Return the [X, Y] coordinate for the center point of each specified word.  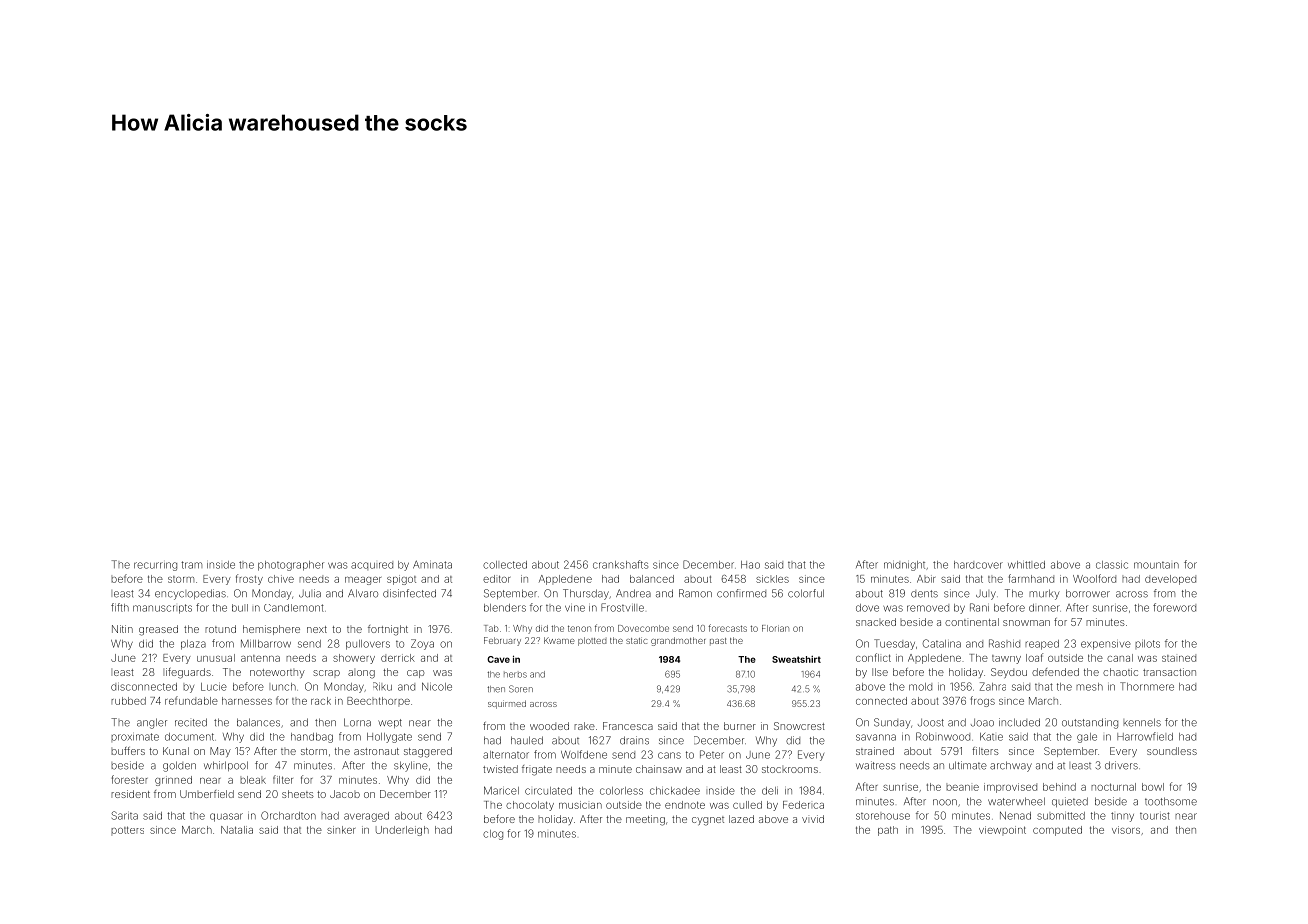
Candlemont [294, 608]
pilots [1147, 644]
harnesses [247, 701]
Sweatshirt [796, 659]
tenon [579, 628]
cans [669, 755]
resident [130, 794]
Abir [926, 579]
